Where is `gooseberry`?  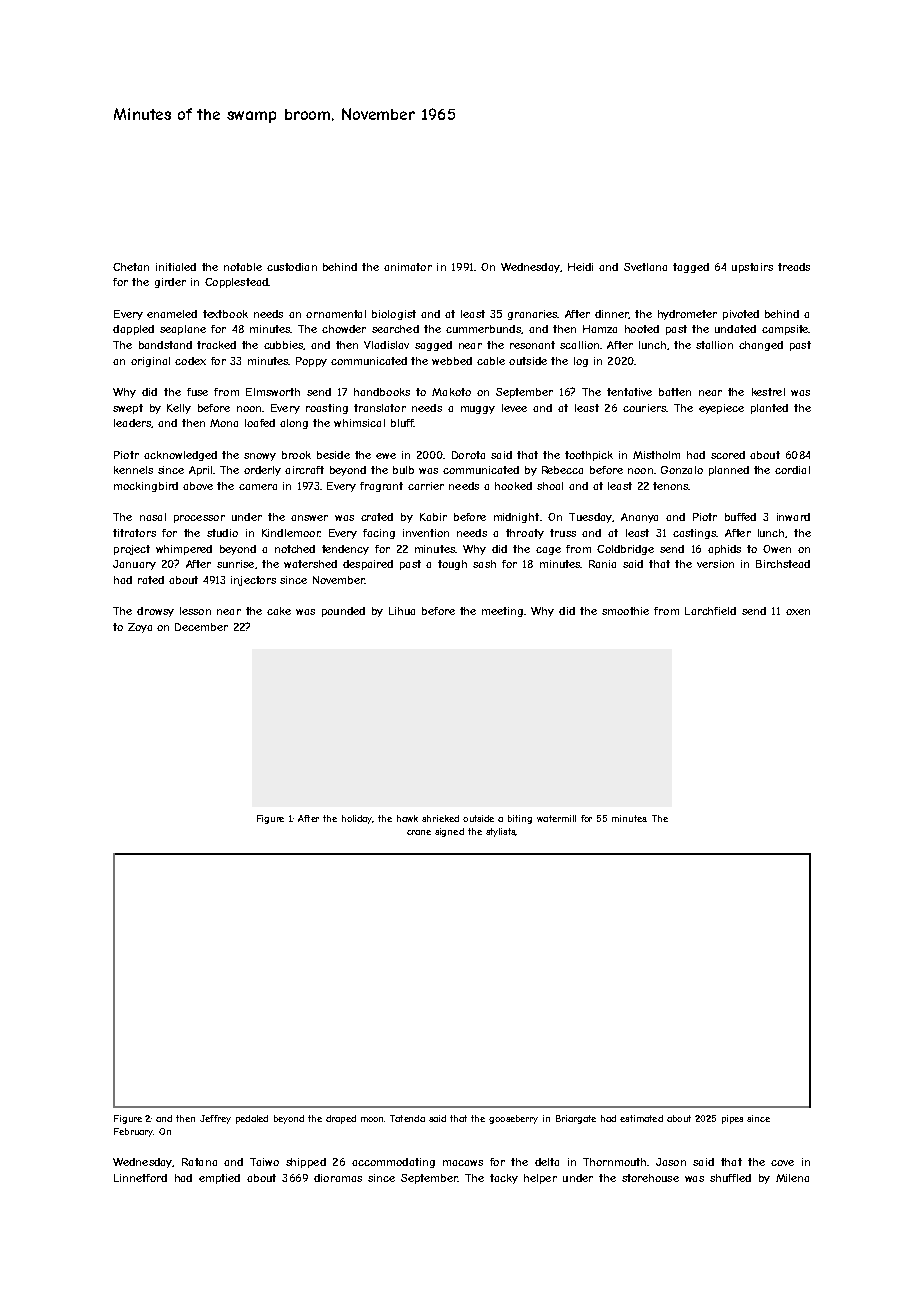
gooseberry is located at coordinates (513, 1119).
